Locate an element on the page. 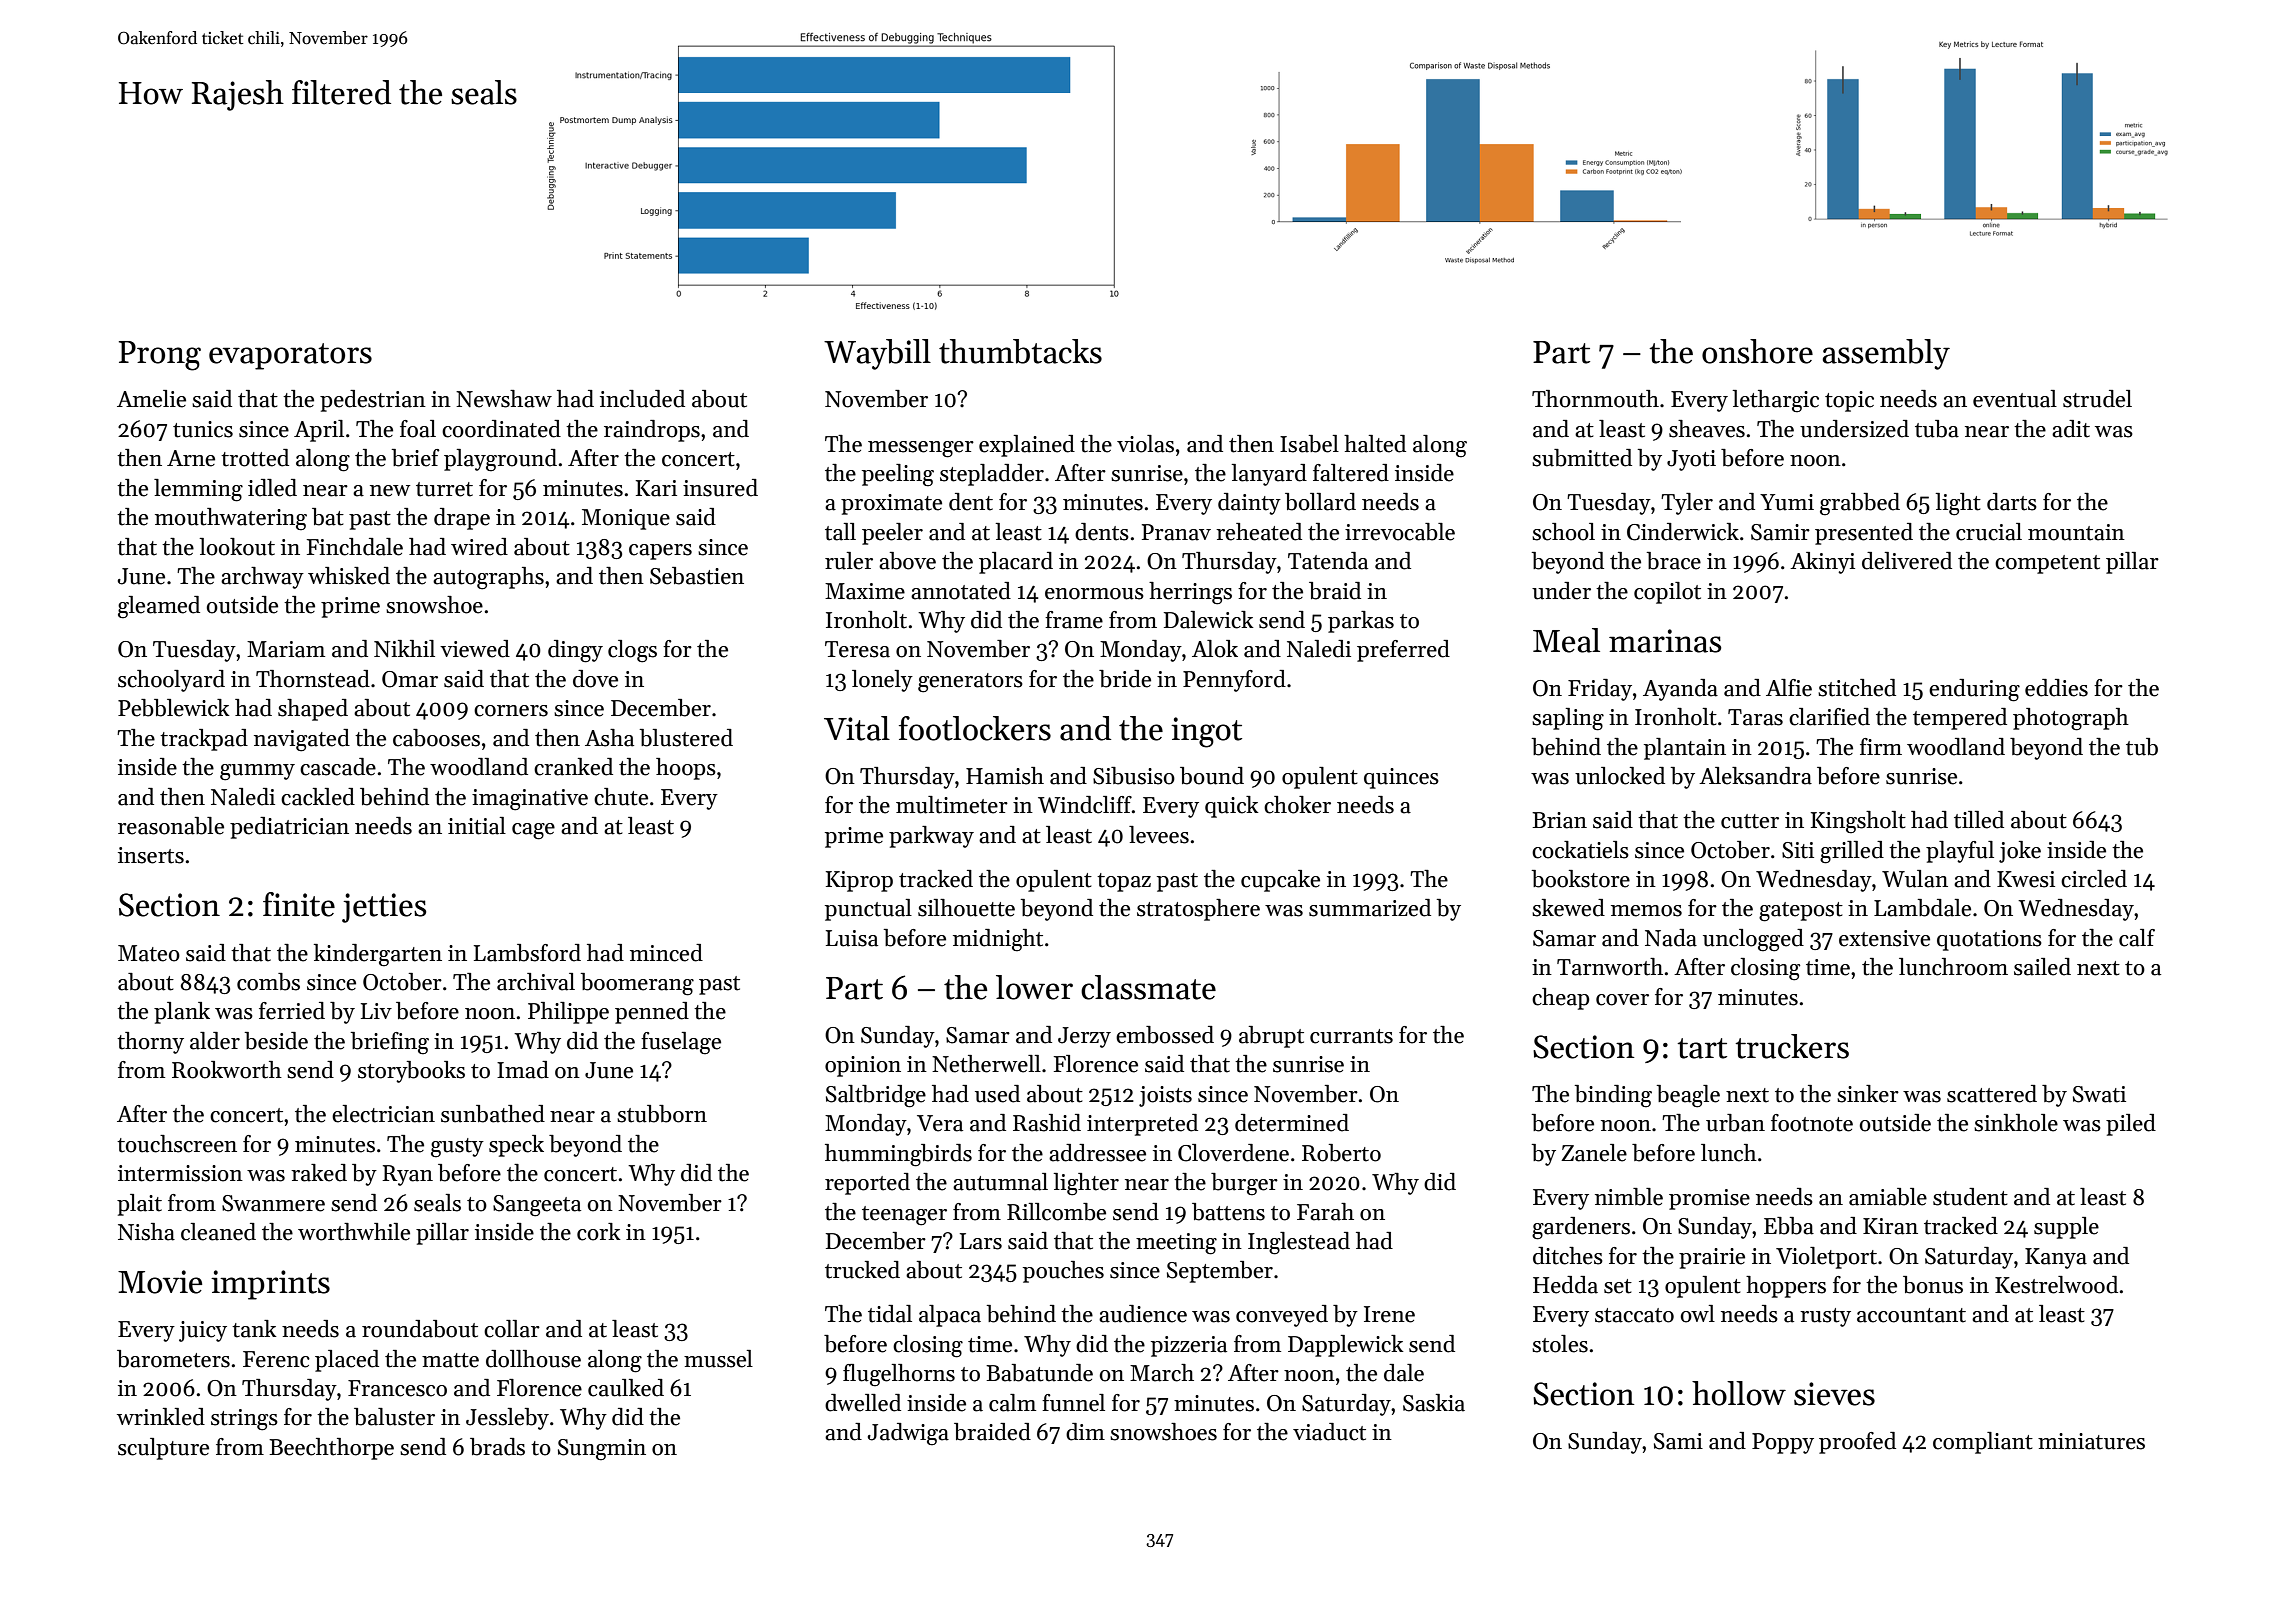  strudel is located at coordinates (2097, 399).
